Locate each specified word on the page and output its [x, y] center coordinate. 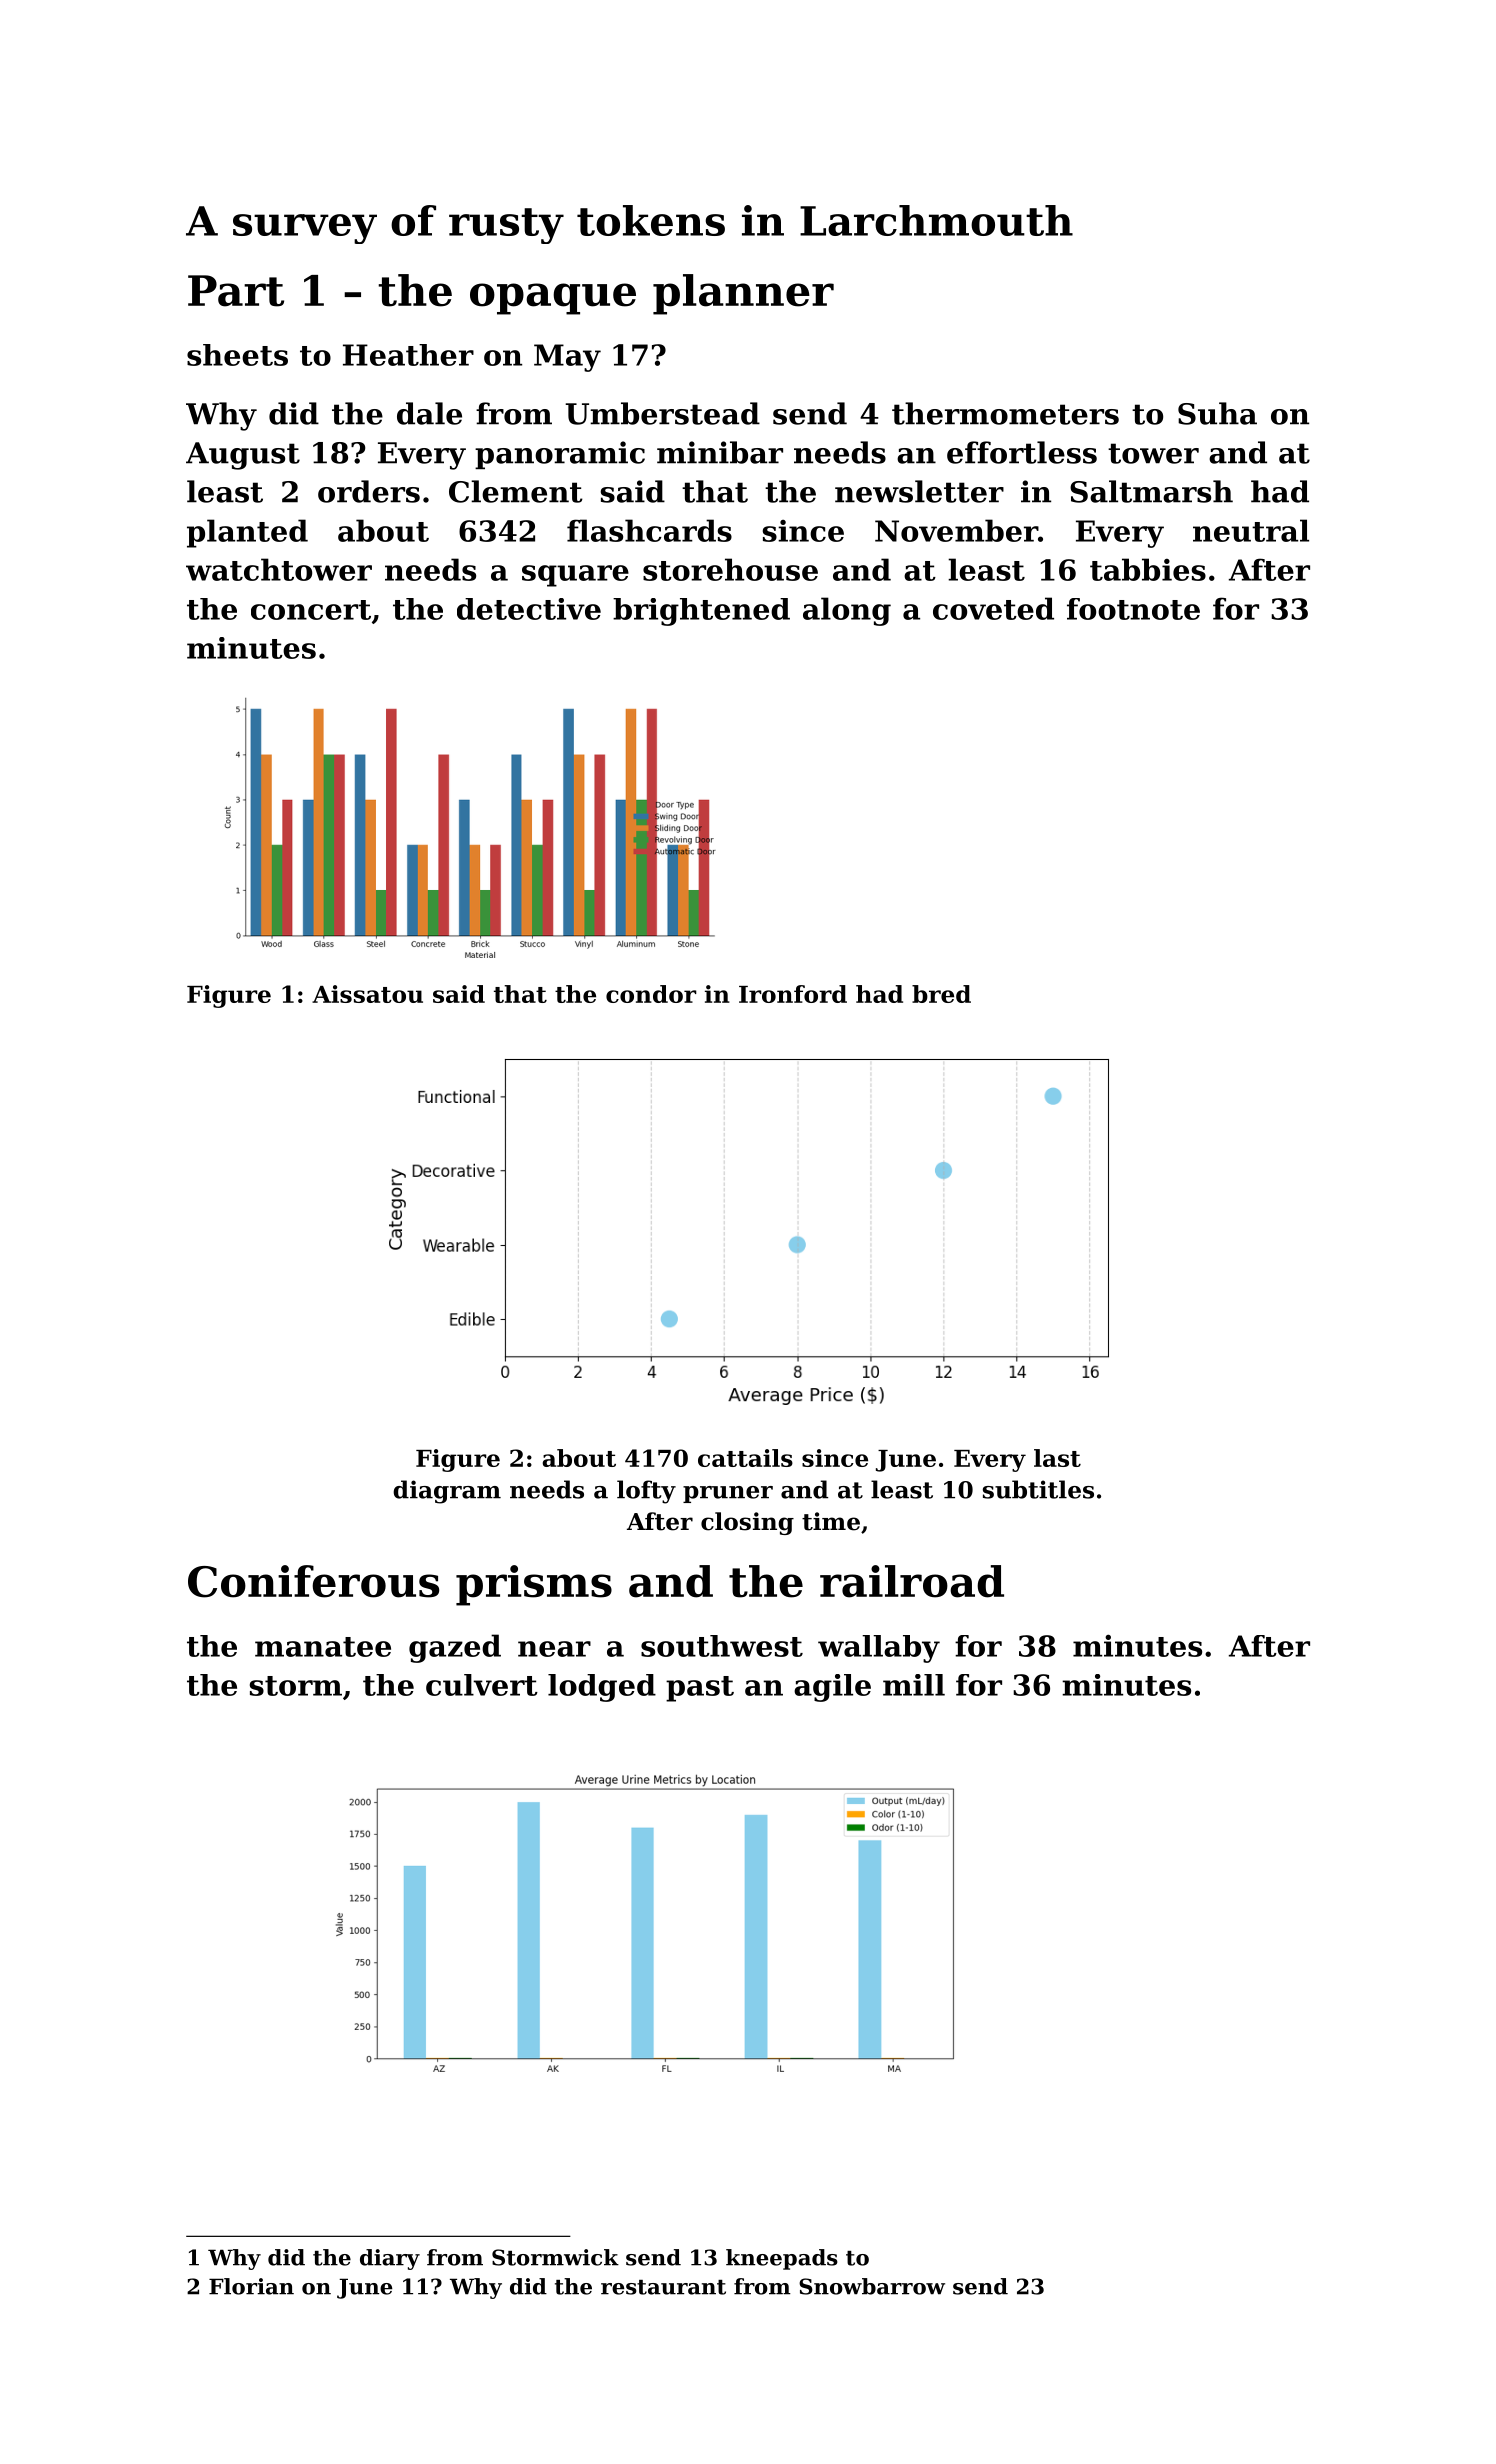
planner [743, 294]
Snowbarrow [872, 2286]
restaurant [663, 2287]
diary [390, 2259]
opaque [553, 299]
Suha [1217, 413]
